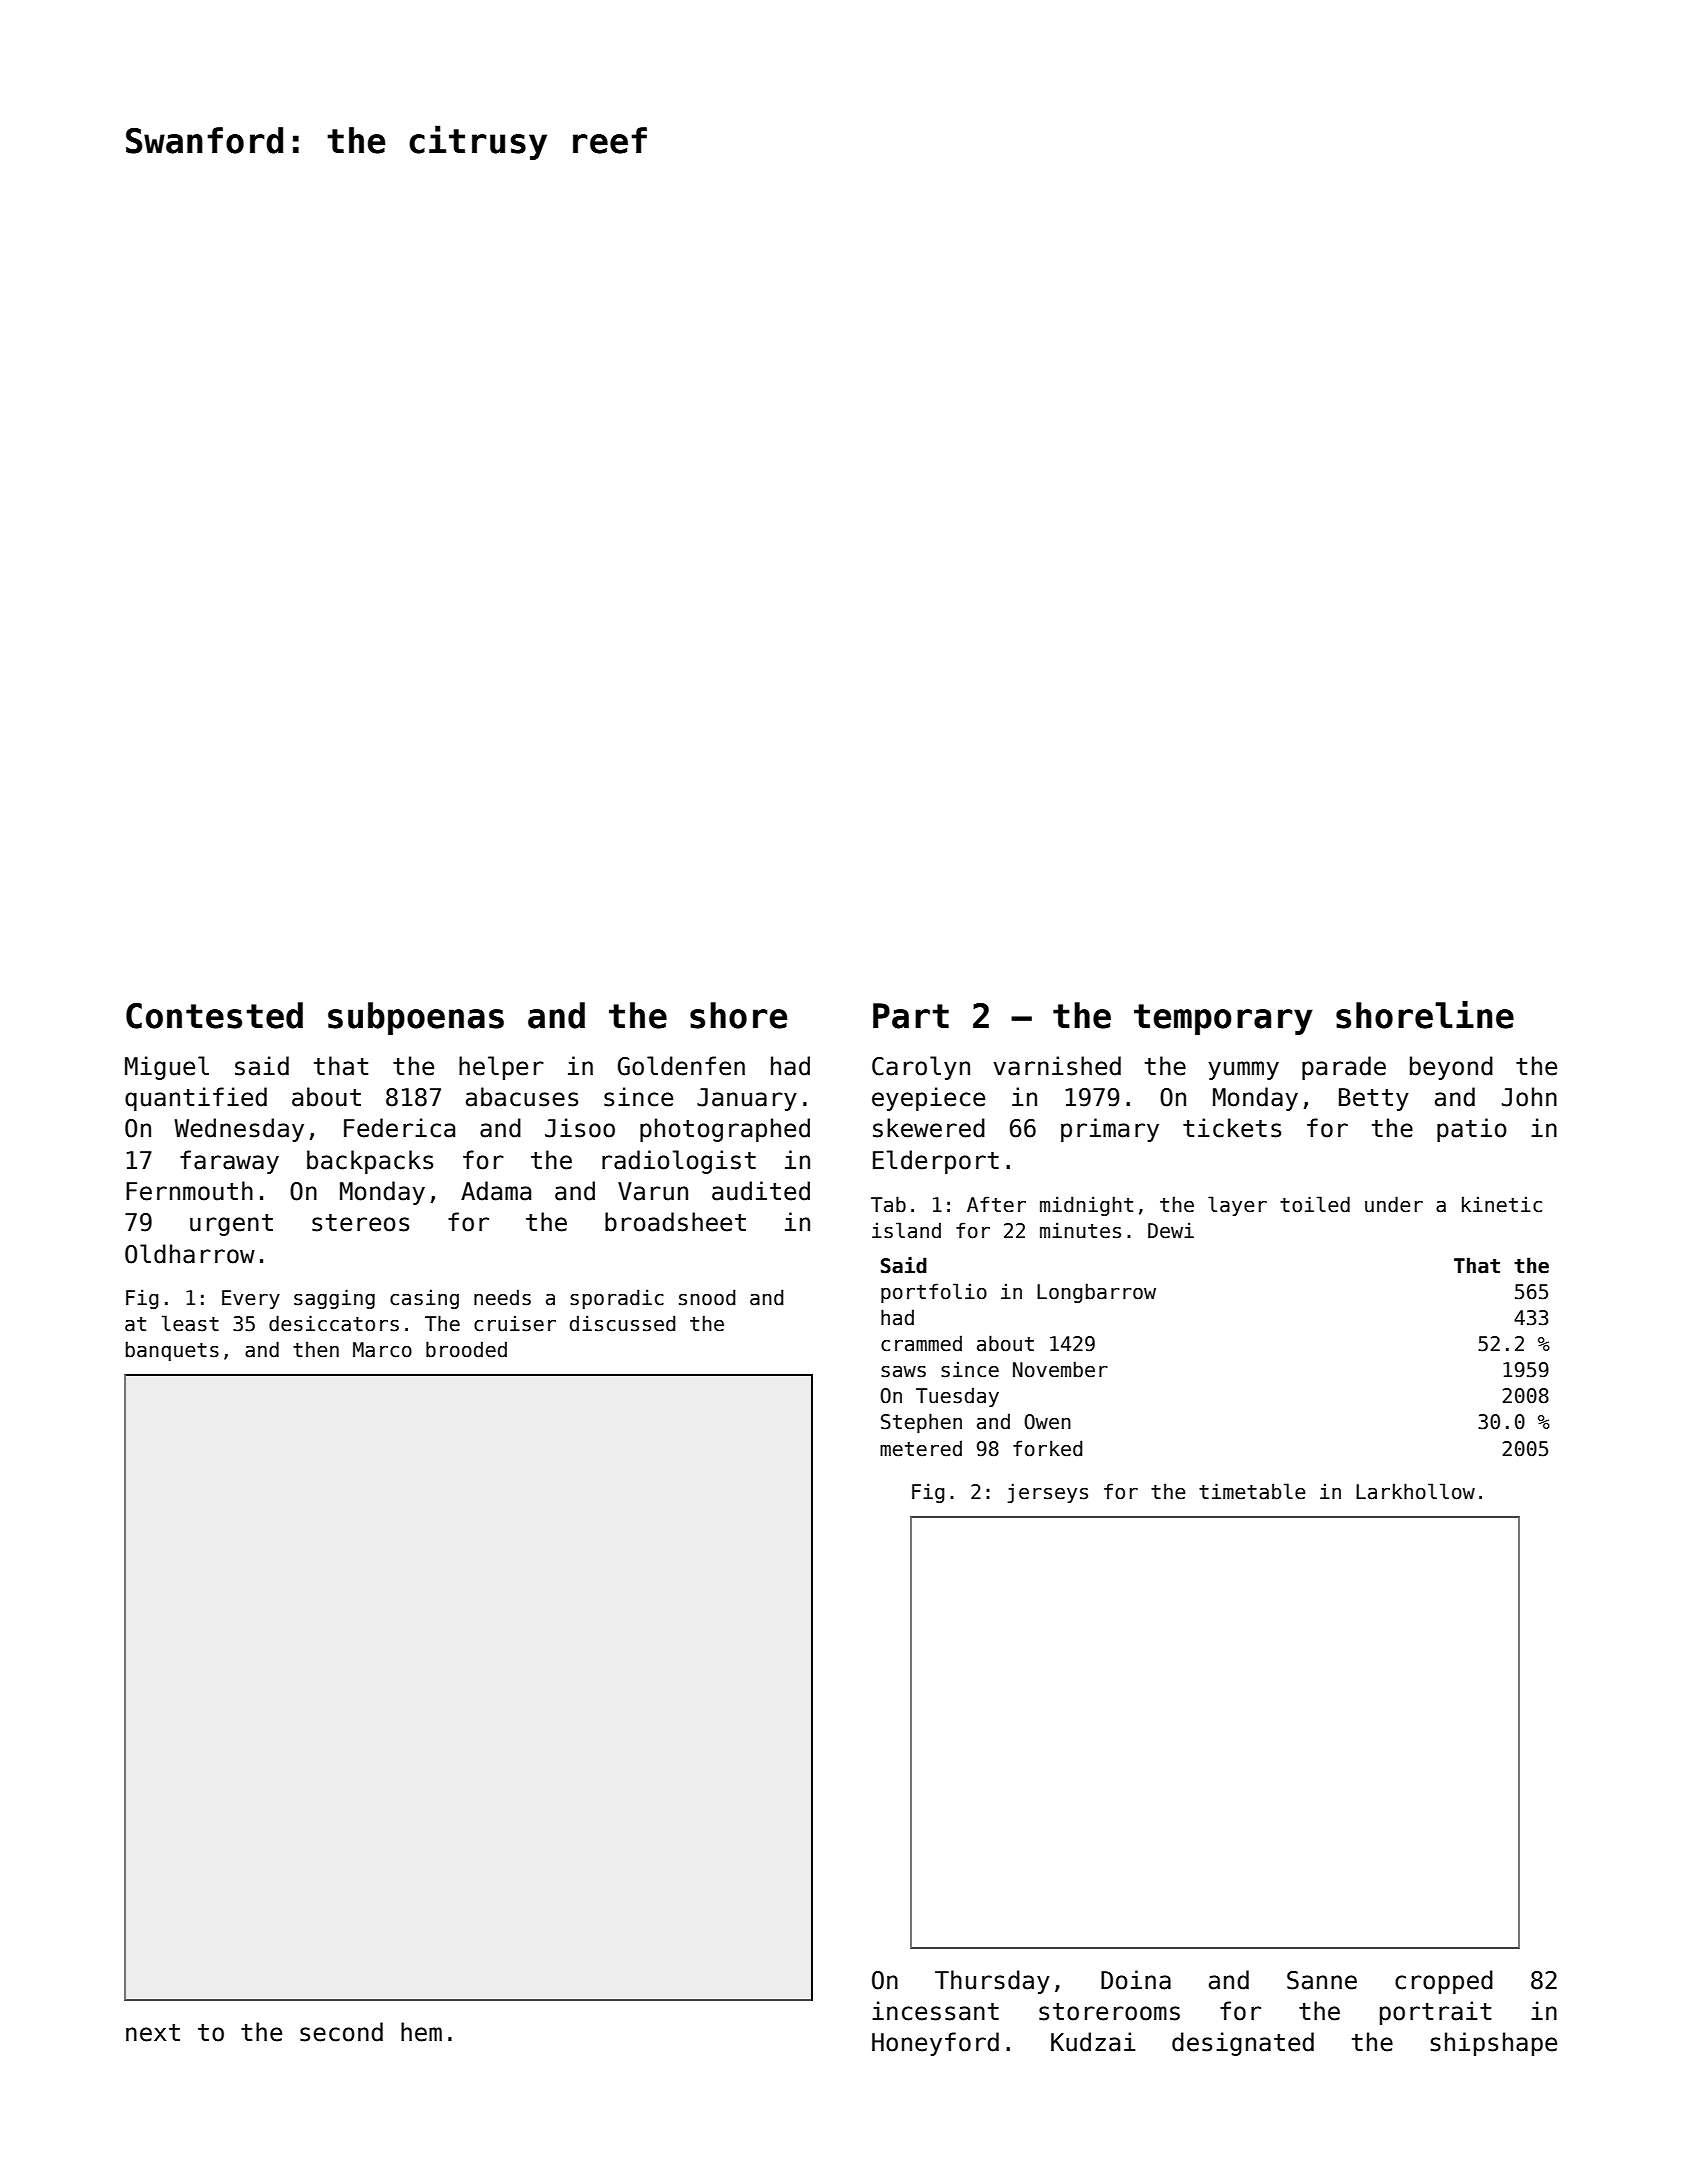  I want to click on hem, so click(421, 2032).
